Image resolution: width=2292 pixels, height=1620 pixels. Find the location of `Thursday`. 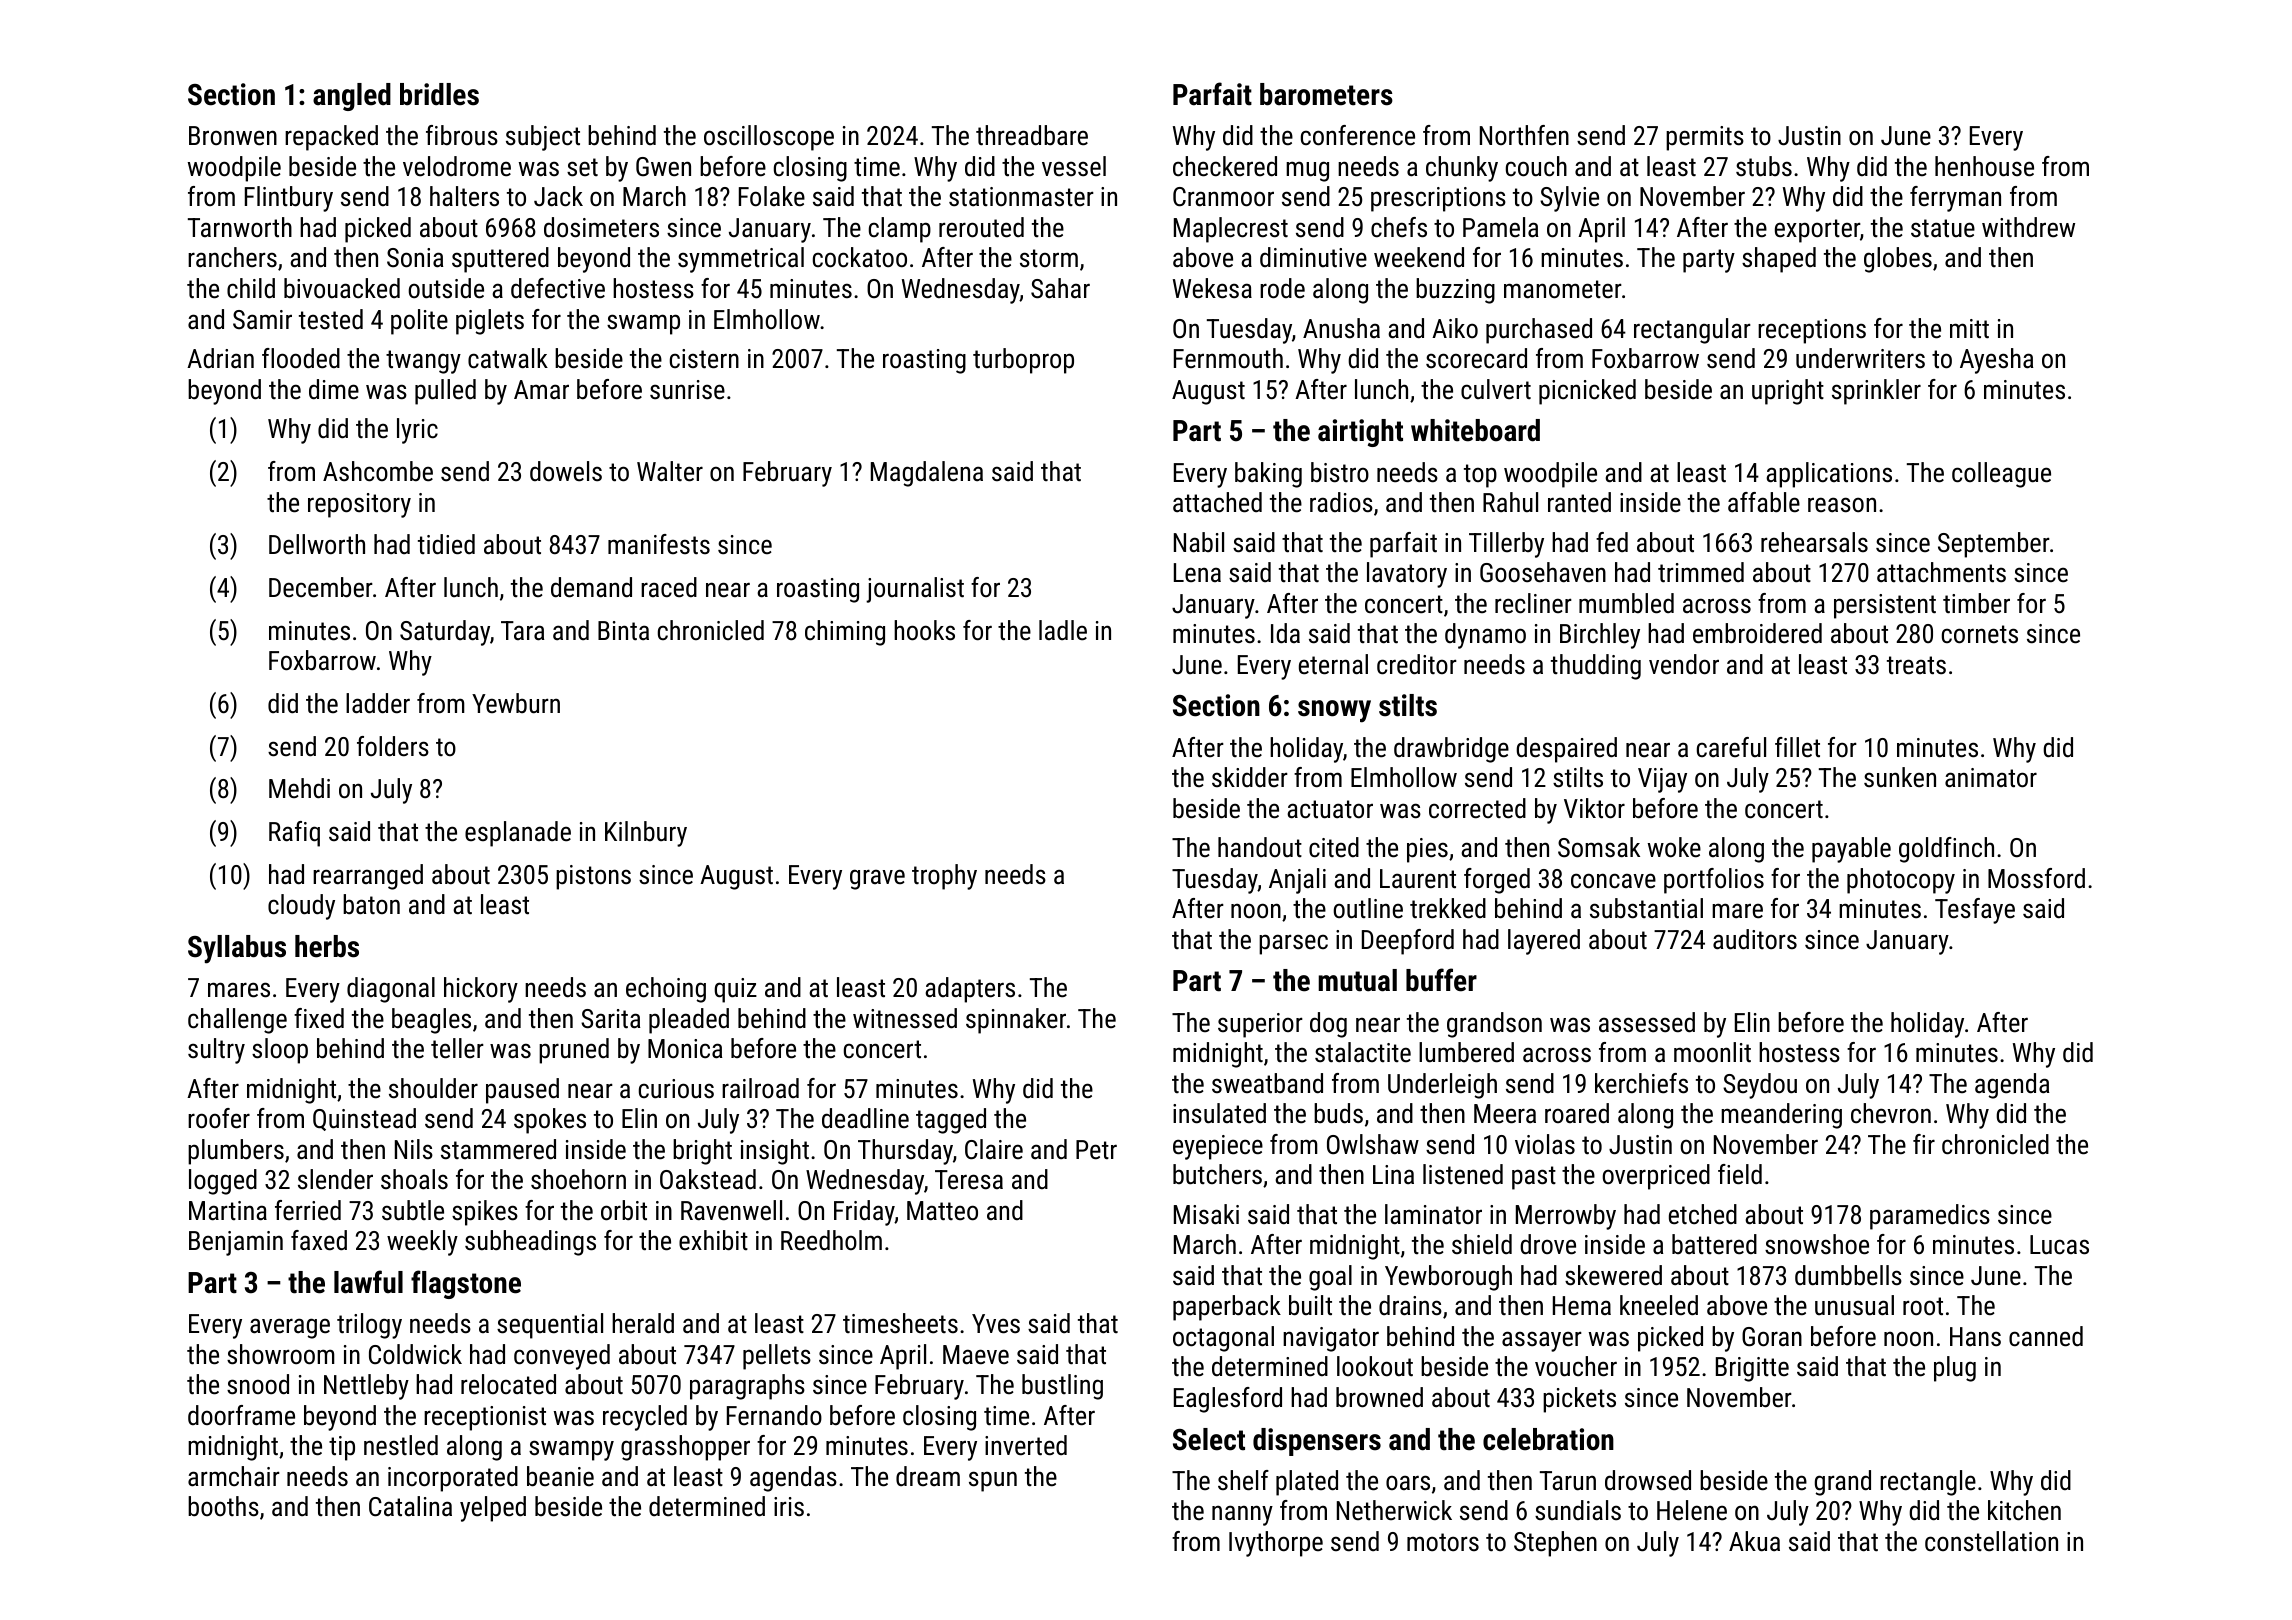

Thursday is located at coordinates (905, 1152).
